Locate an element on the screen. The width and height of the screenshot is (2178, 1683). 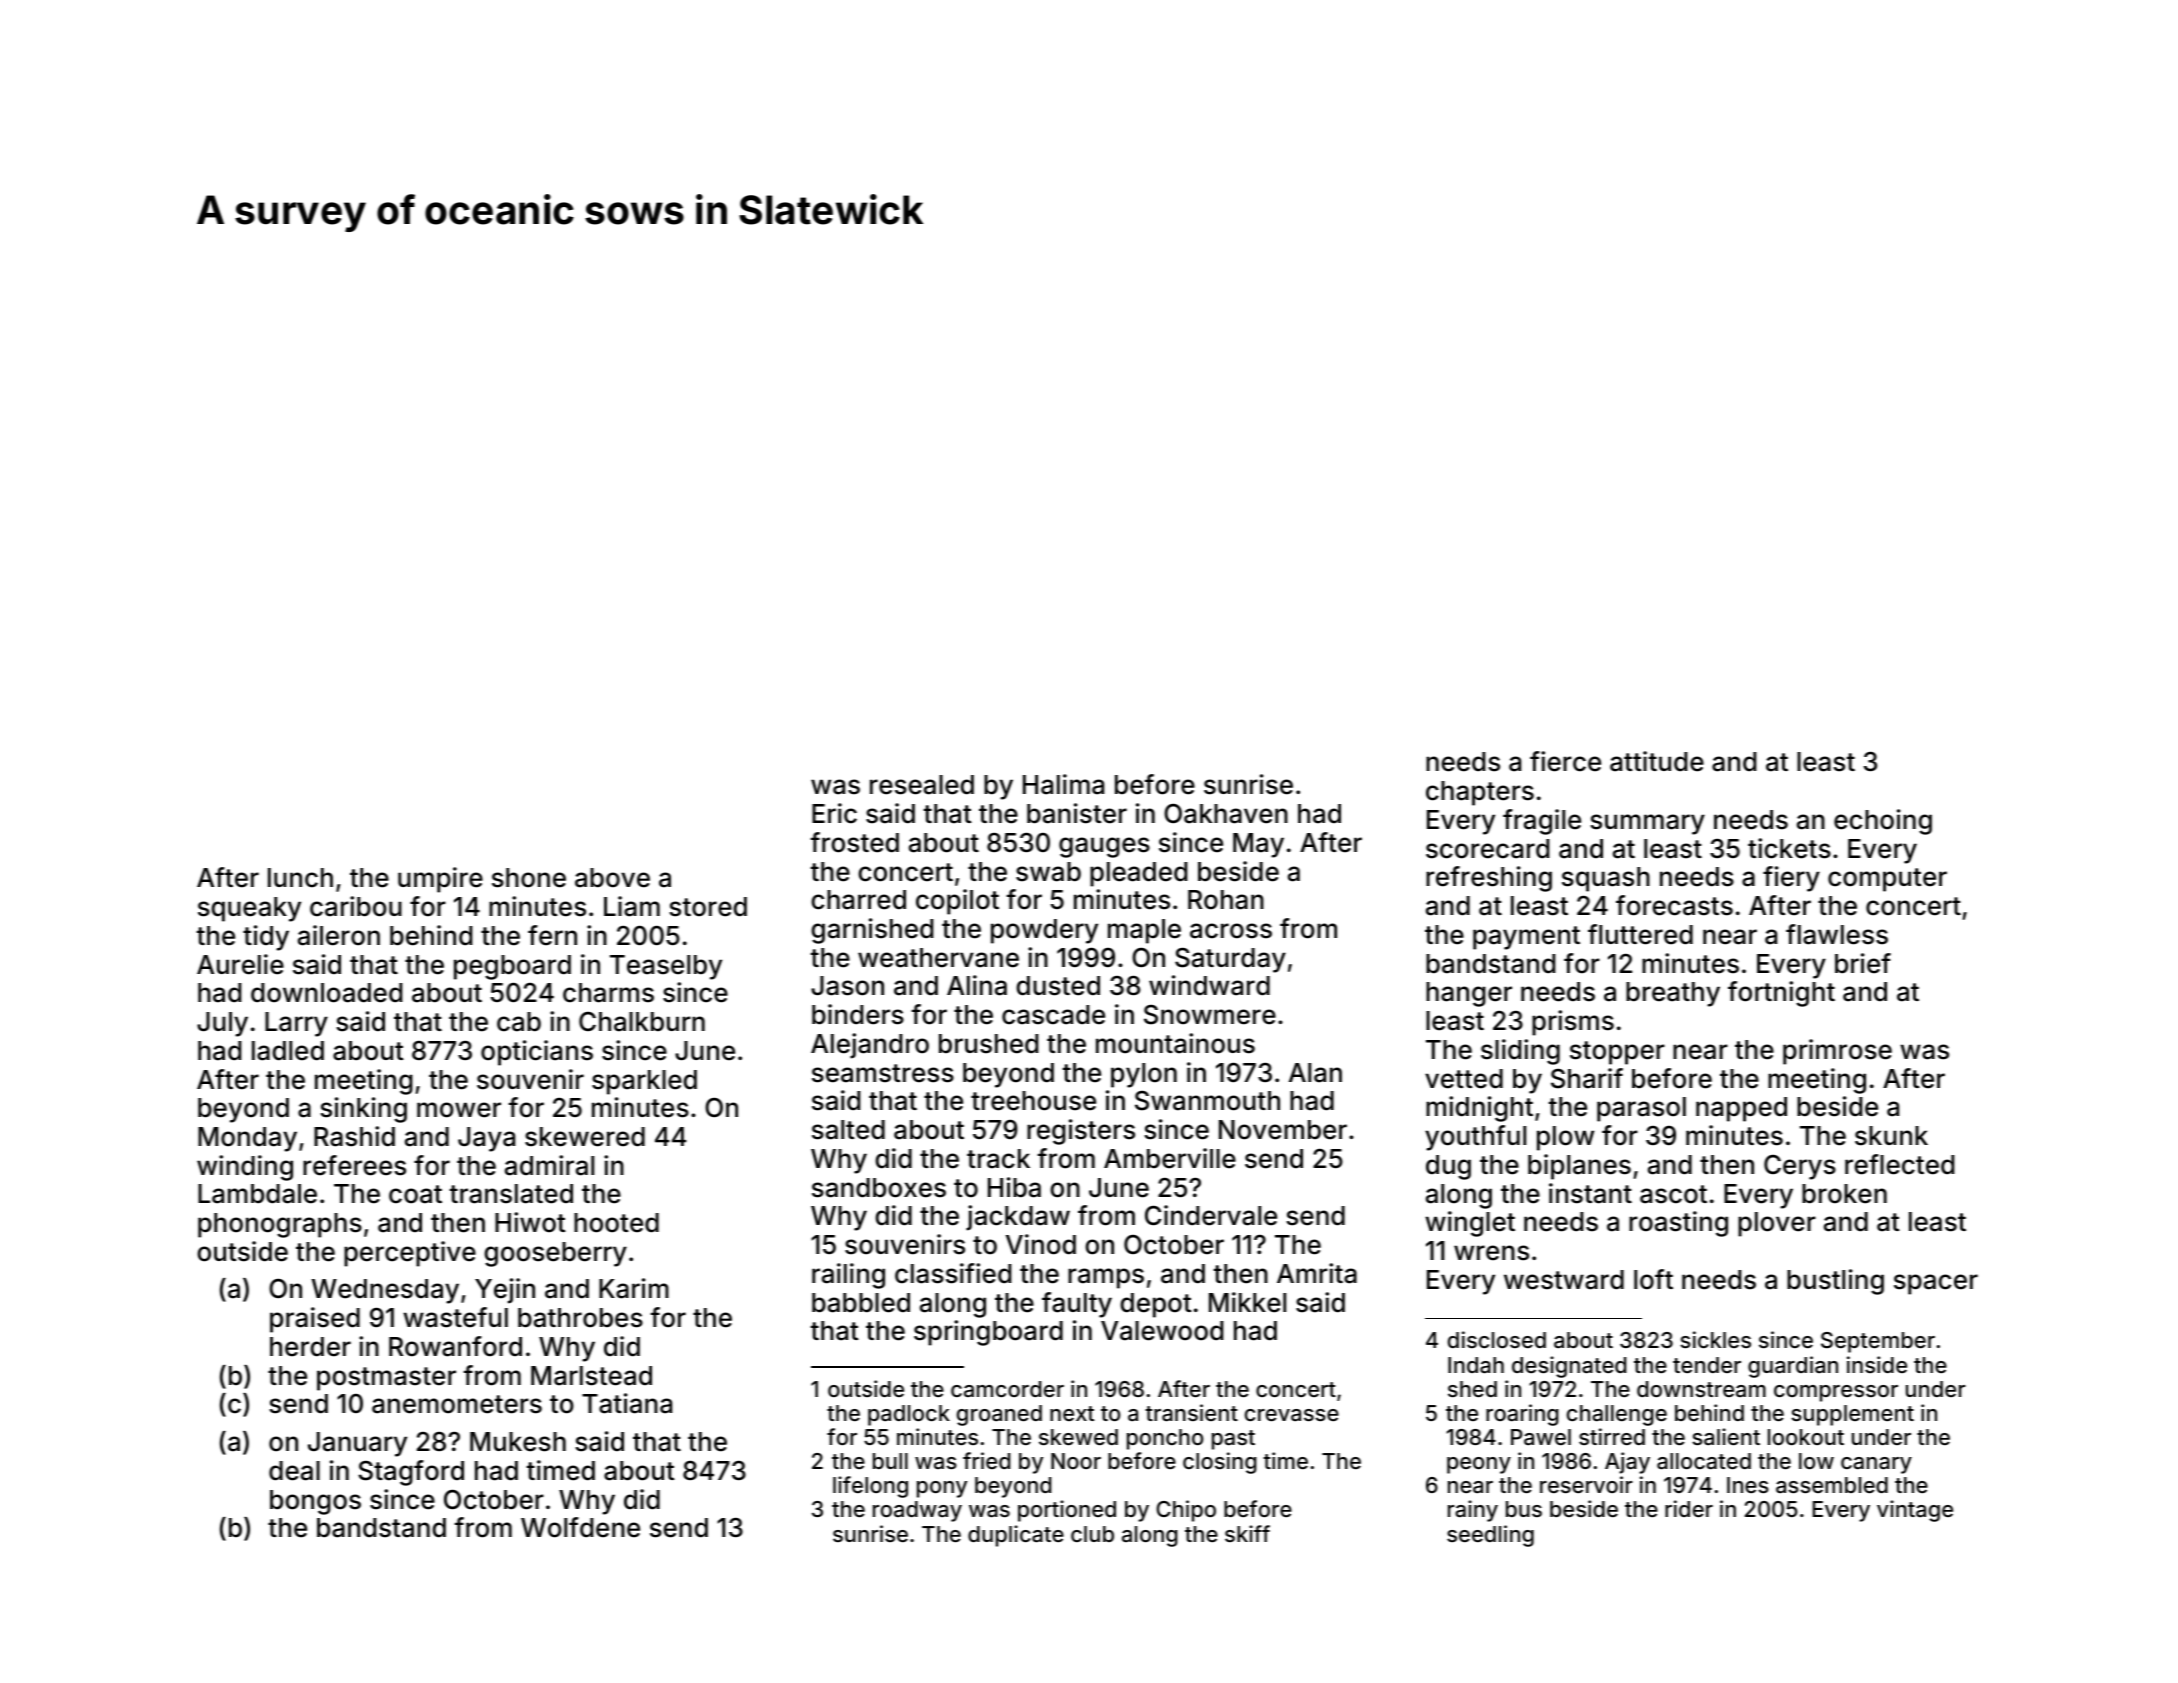
Tatiana is located at coordinates (627, 1403).
